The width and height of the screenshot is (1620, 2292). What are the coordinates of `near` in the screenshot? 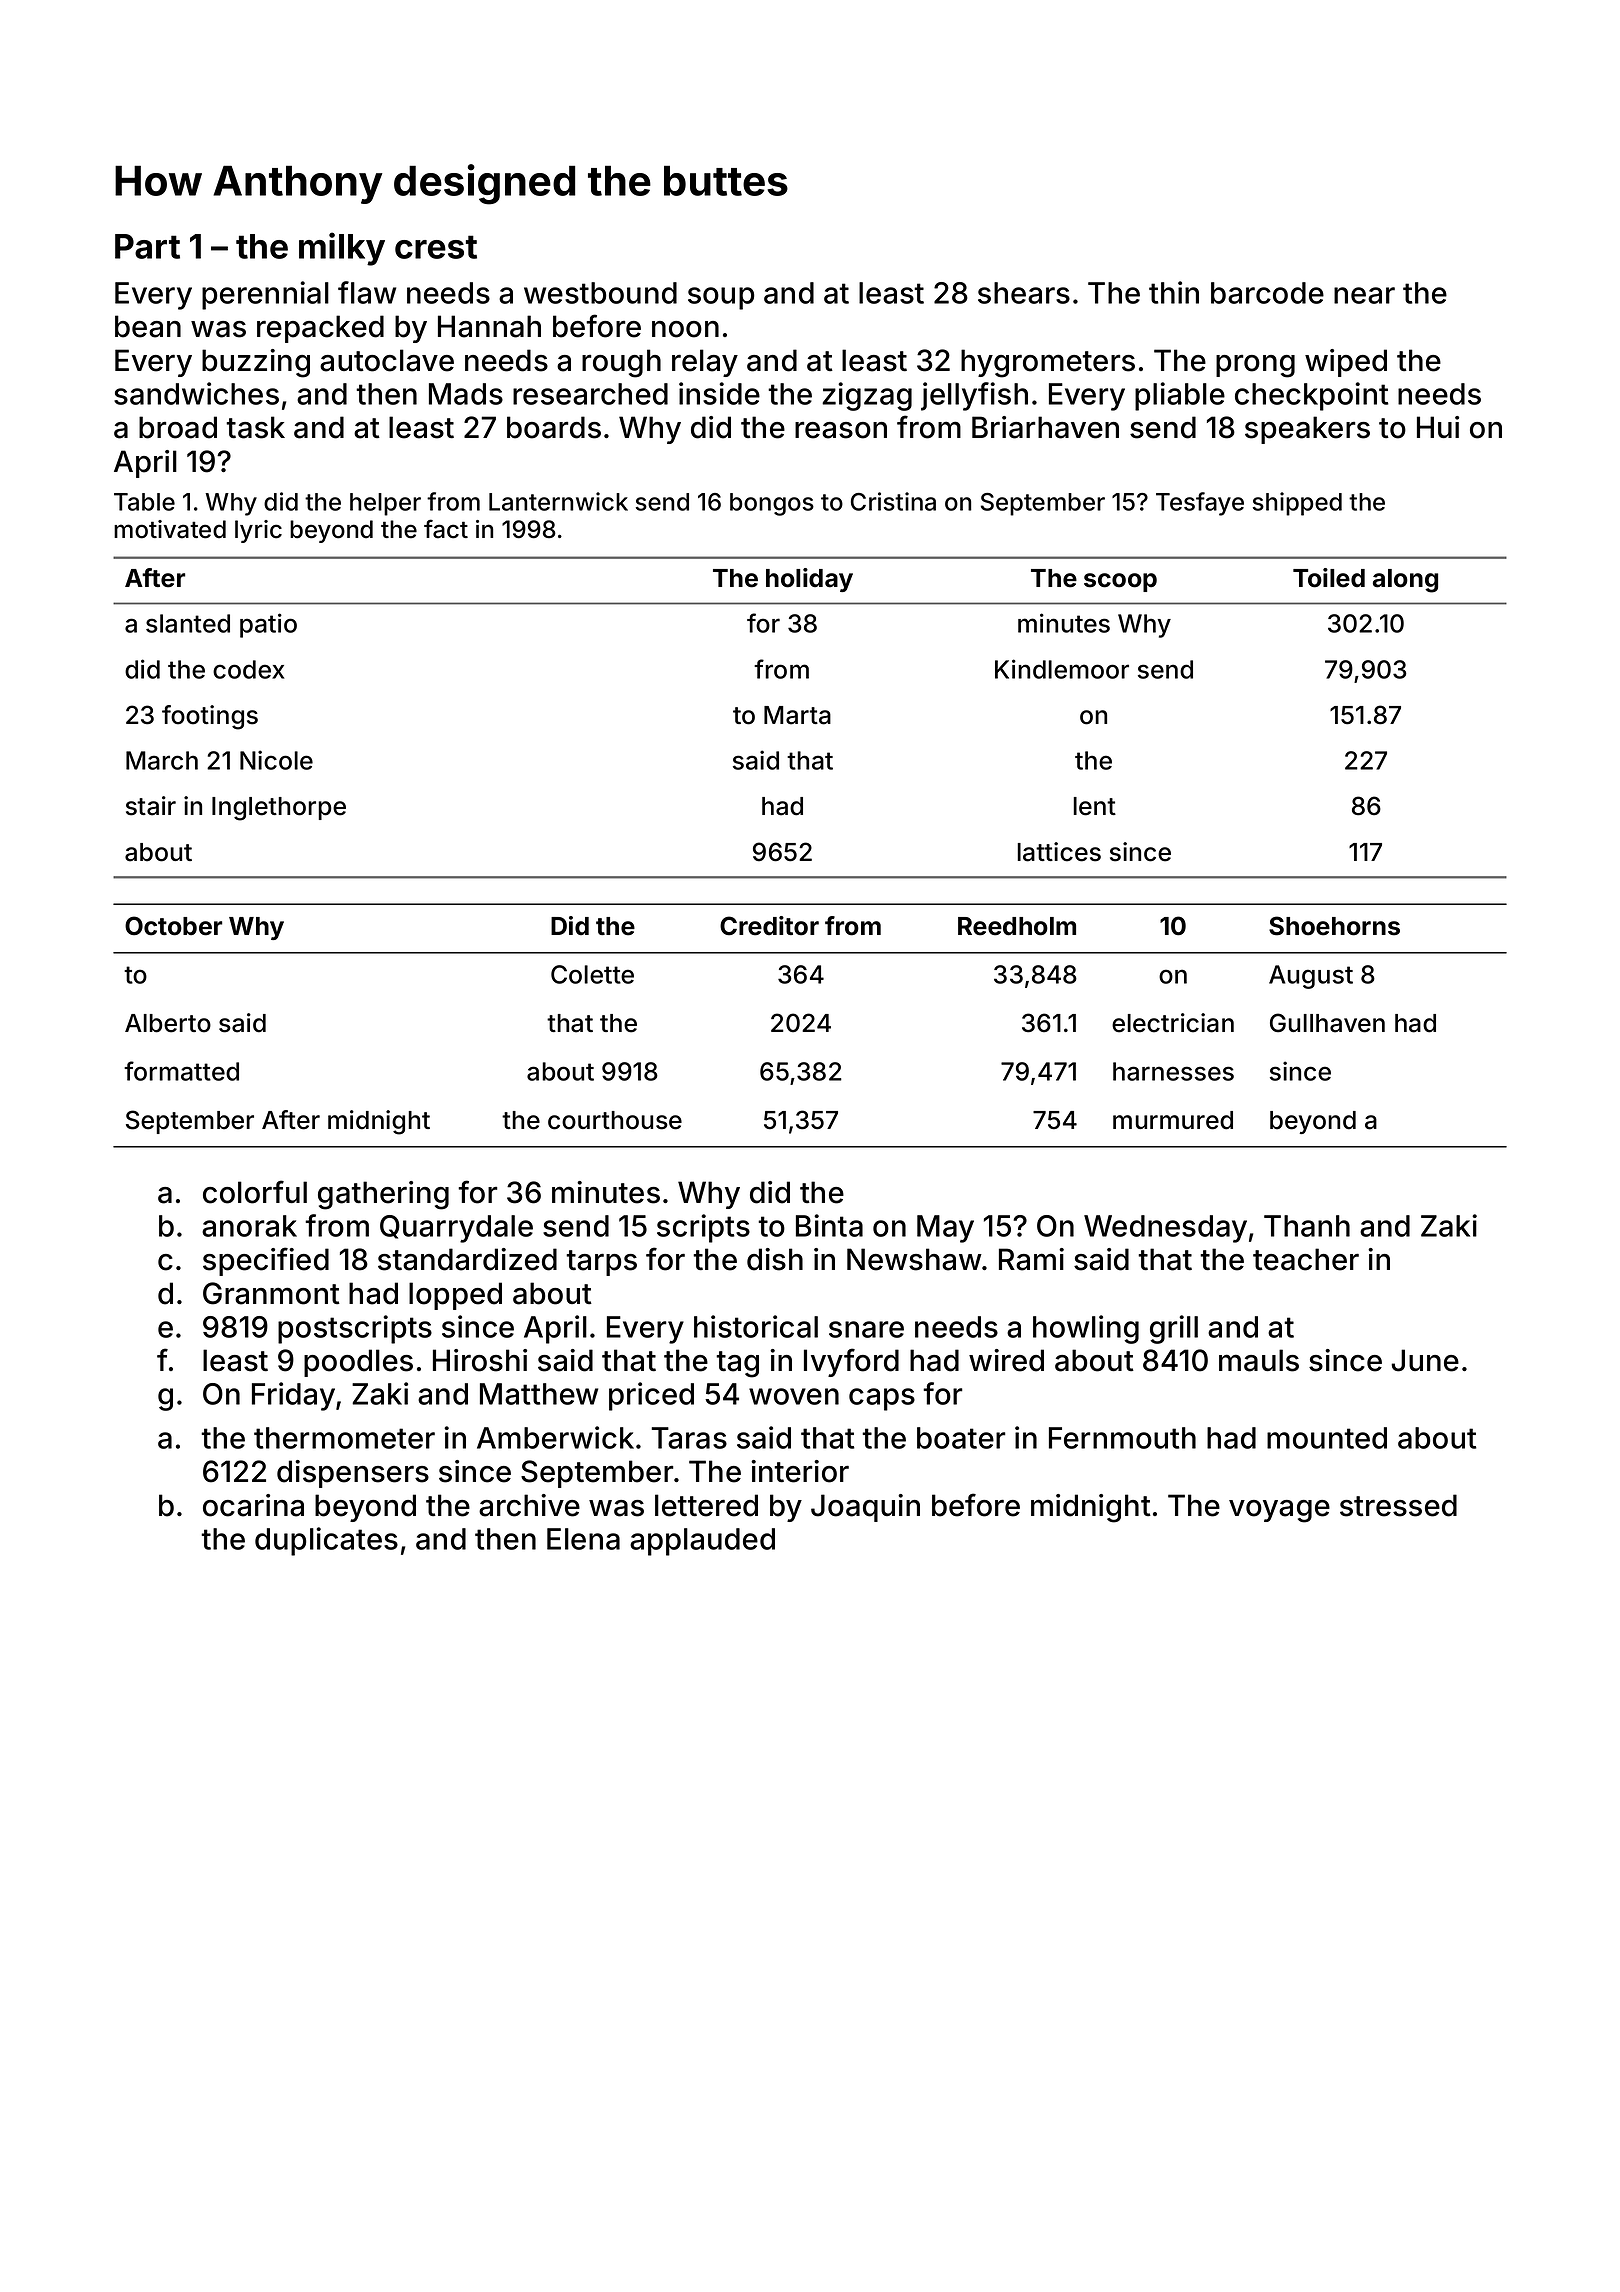 It's located at (1364, 295).
